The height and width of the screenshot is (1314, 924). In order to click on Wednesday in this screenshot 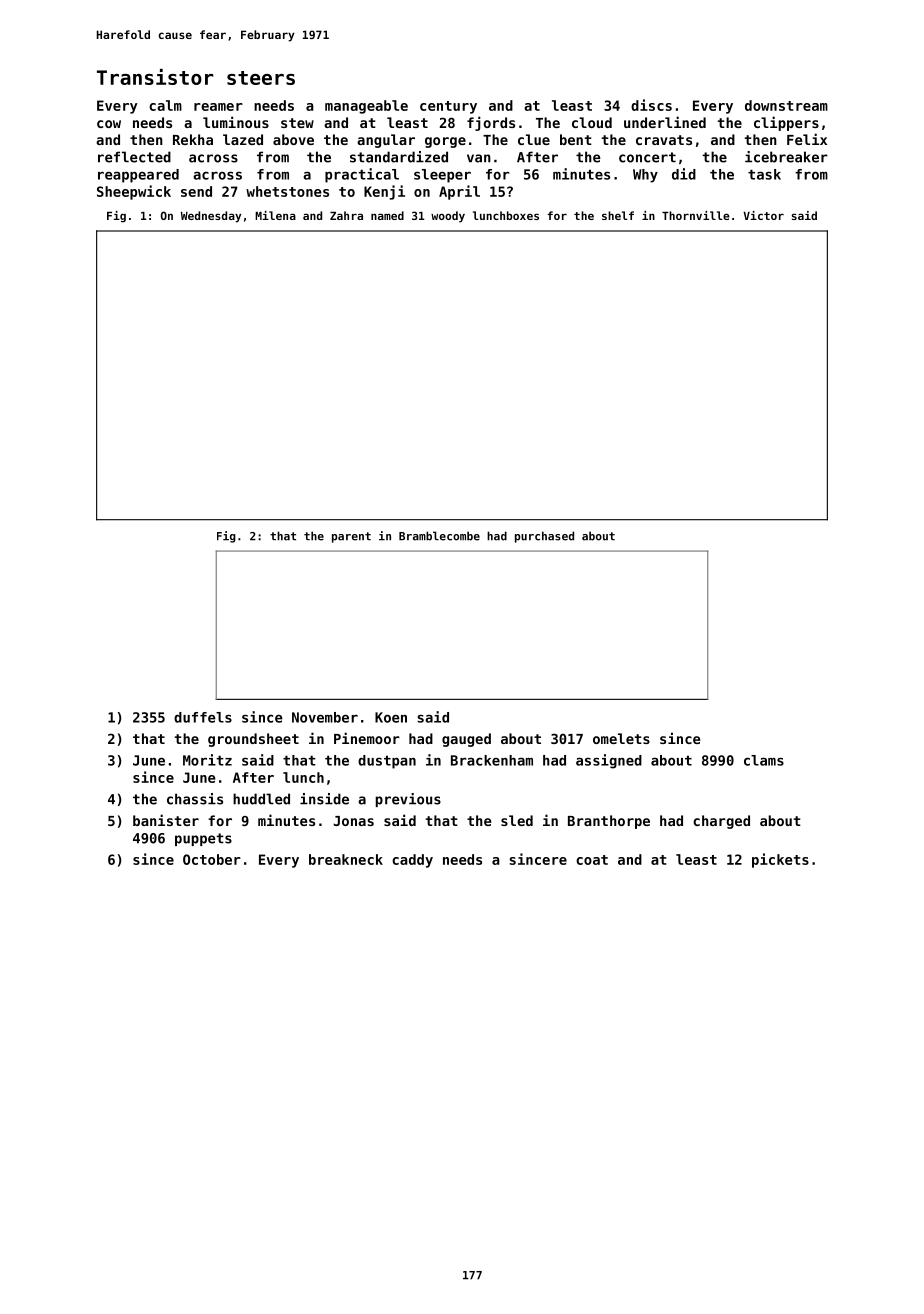, I will do `click(211, 217)`.
